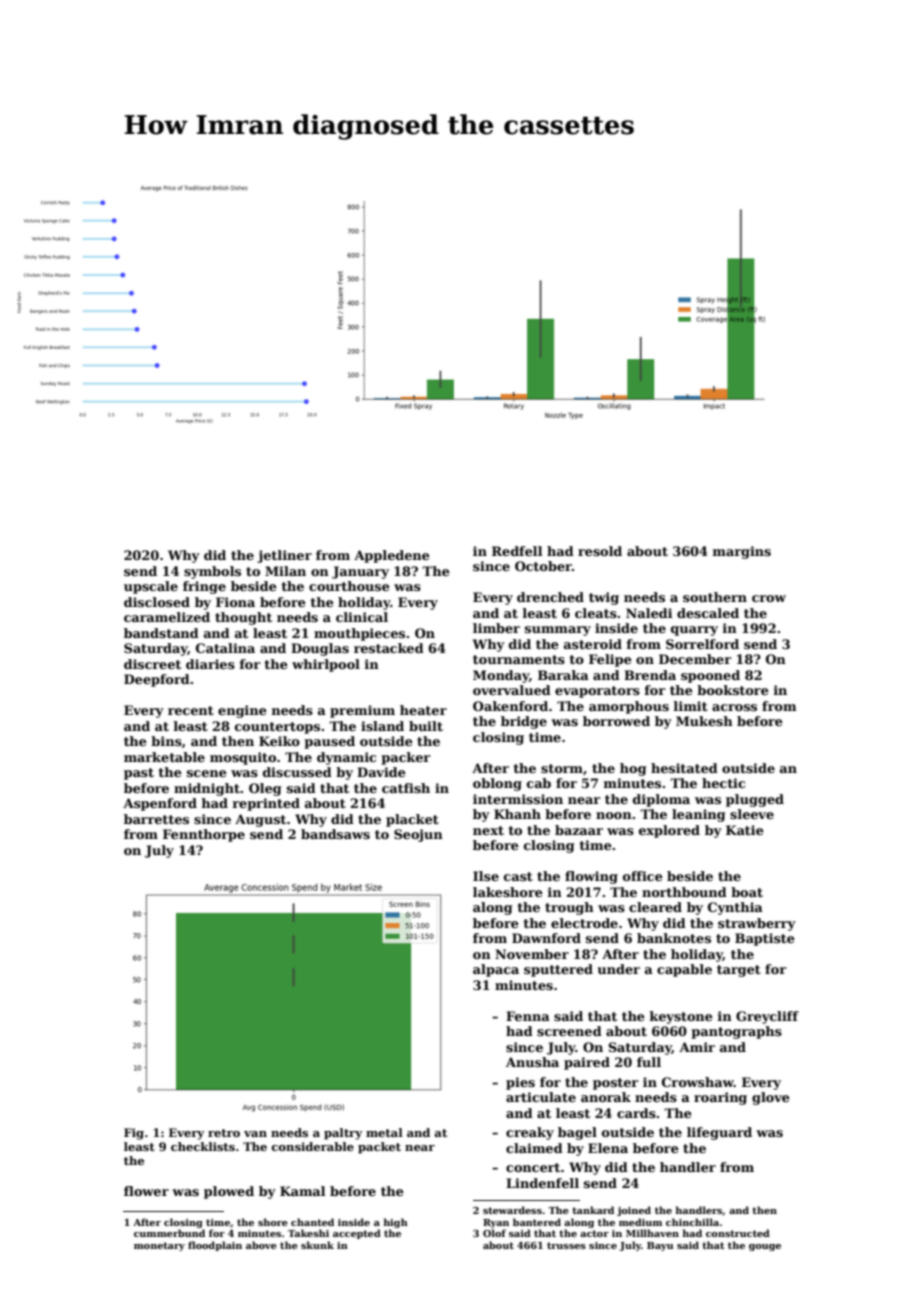 The image size is (924, 1308). Describe the element at coordinates (161, 633) in the screenshot. I see `bandstand` at that location.
